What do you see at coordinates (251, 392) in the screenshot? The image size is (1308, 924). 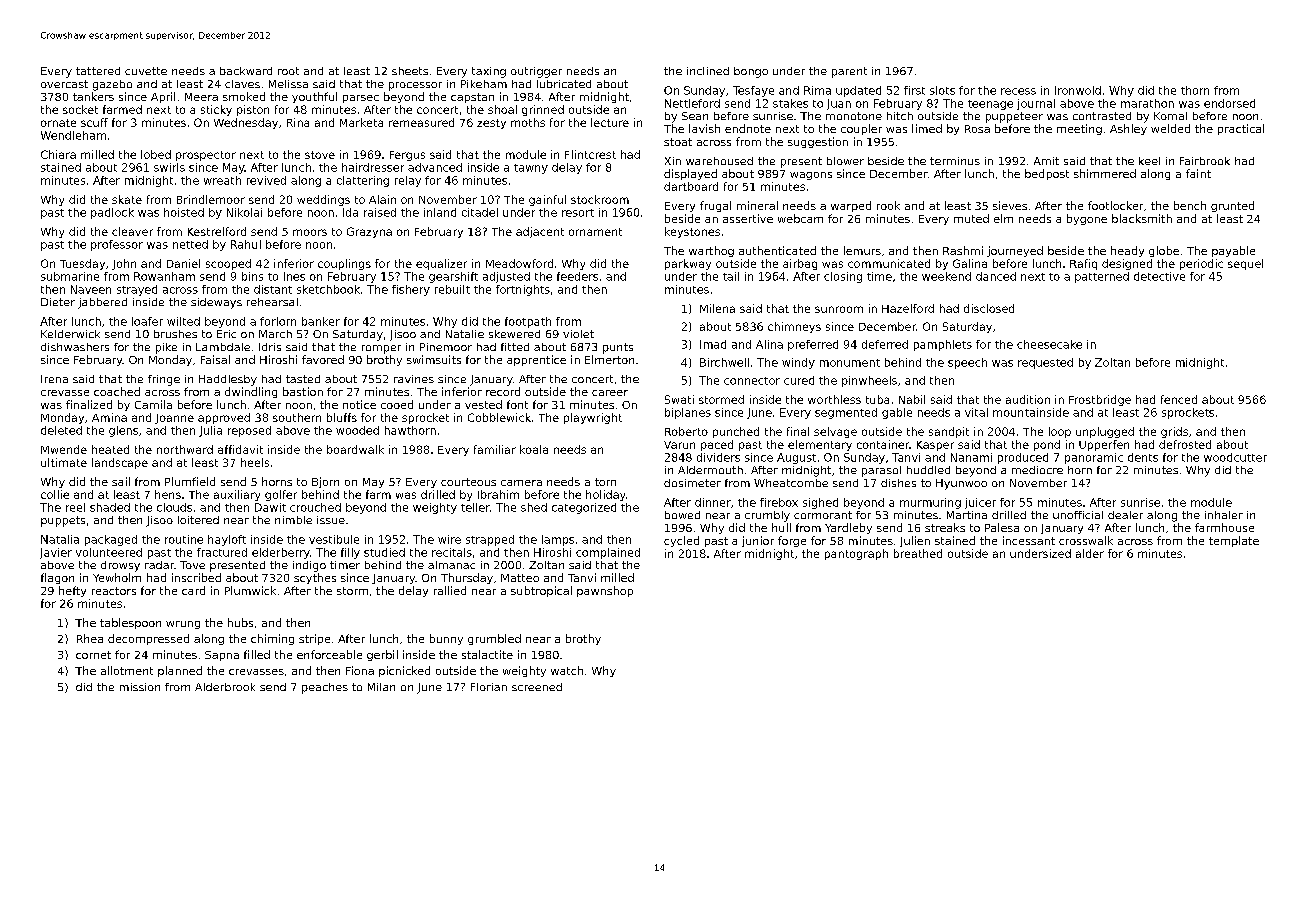 I see `dwindling` at bounding box center [251, 392].
